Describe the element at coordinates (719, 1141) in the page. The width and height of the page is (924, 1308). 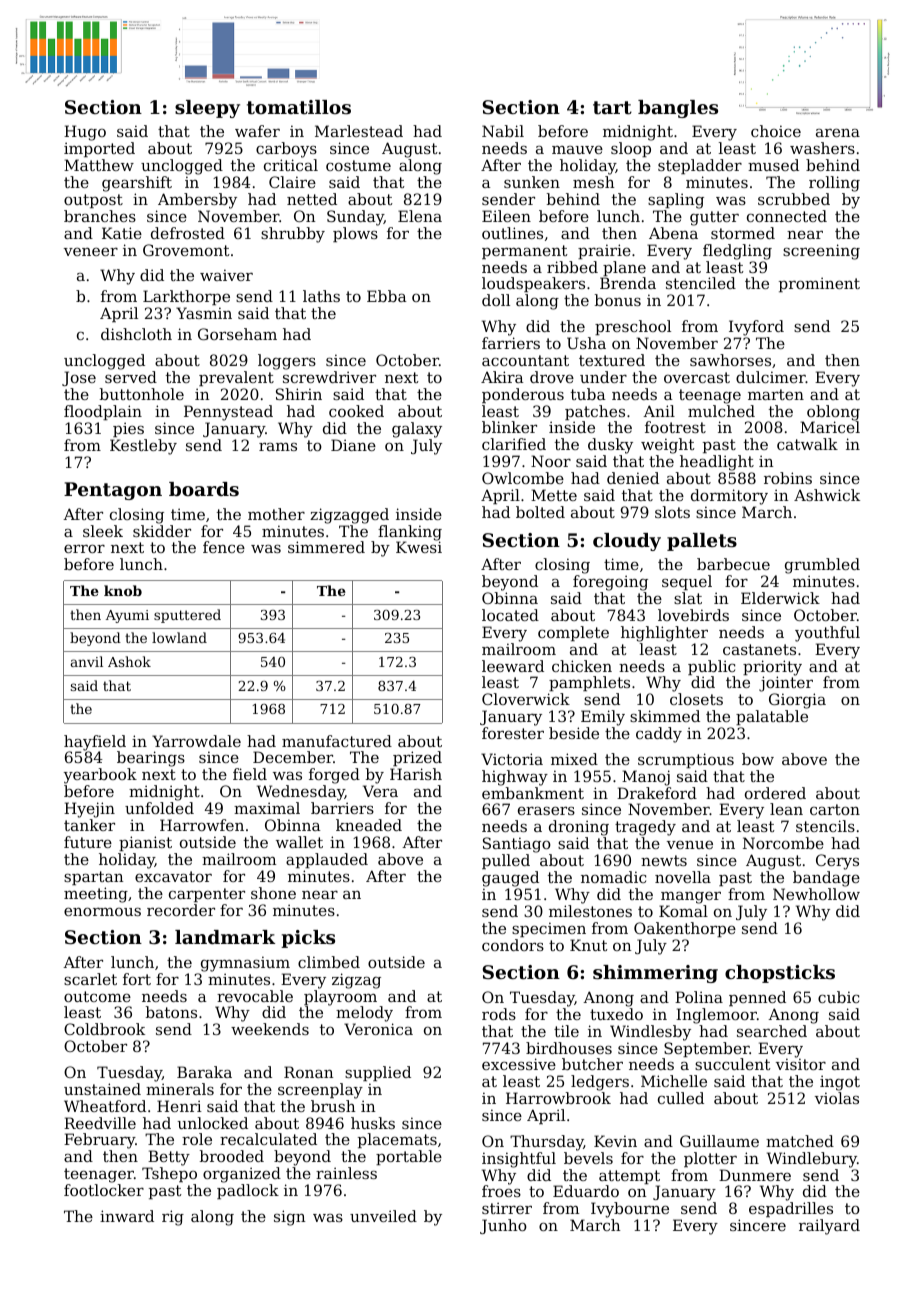
I see `Guillaume` at that location.
